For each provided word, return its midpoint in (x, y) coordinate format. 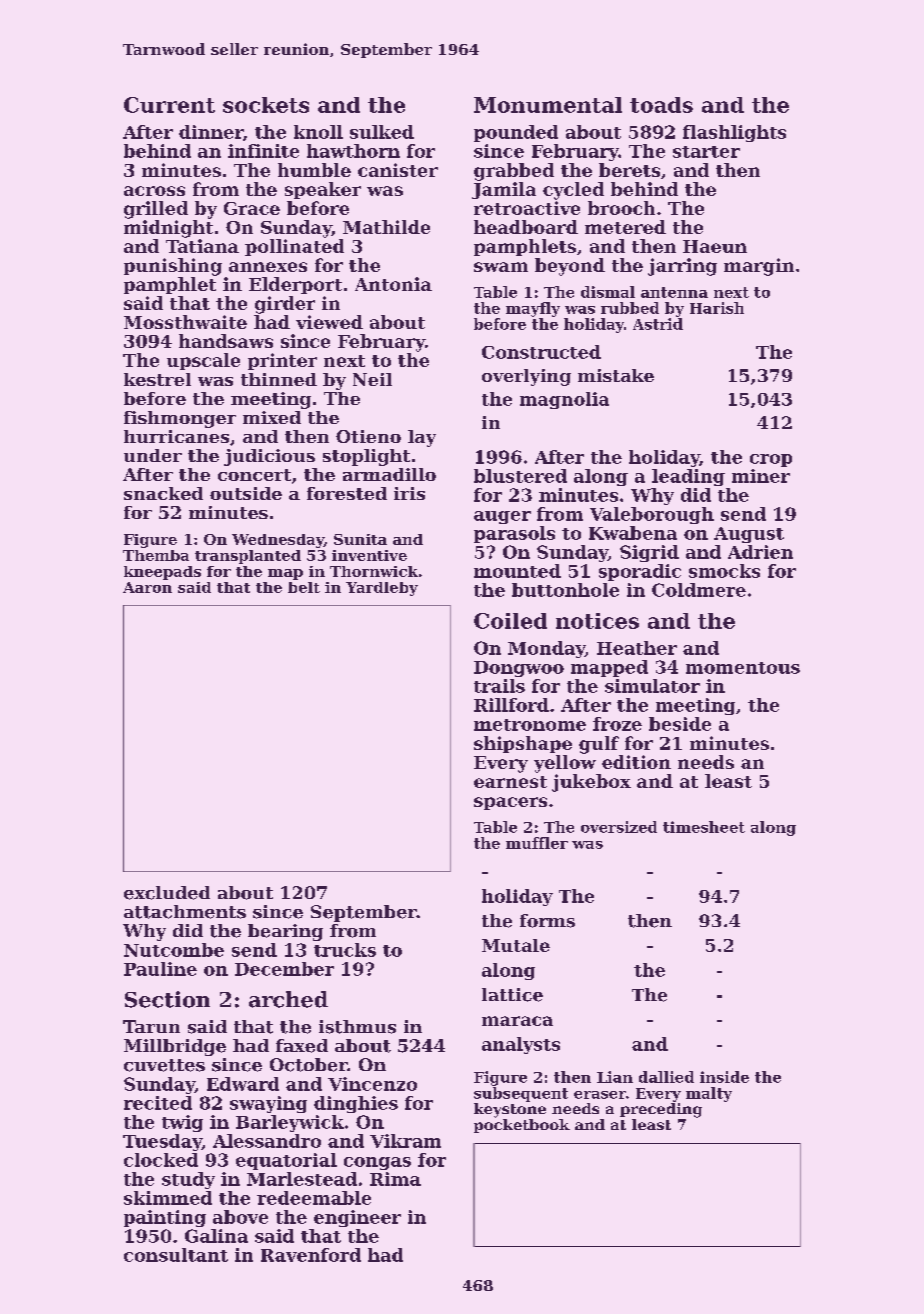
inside (724, 1077)
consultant (176, 1255)
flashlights (734, 133)
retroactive (527, 208)
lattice (512, 995)
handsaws (226, 341)
